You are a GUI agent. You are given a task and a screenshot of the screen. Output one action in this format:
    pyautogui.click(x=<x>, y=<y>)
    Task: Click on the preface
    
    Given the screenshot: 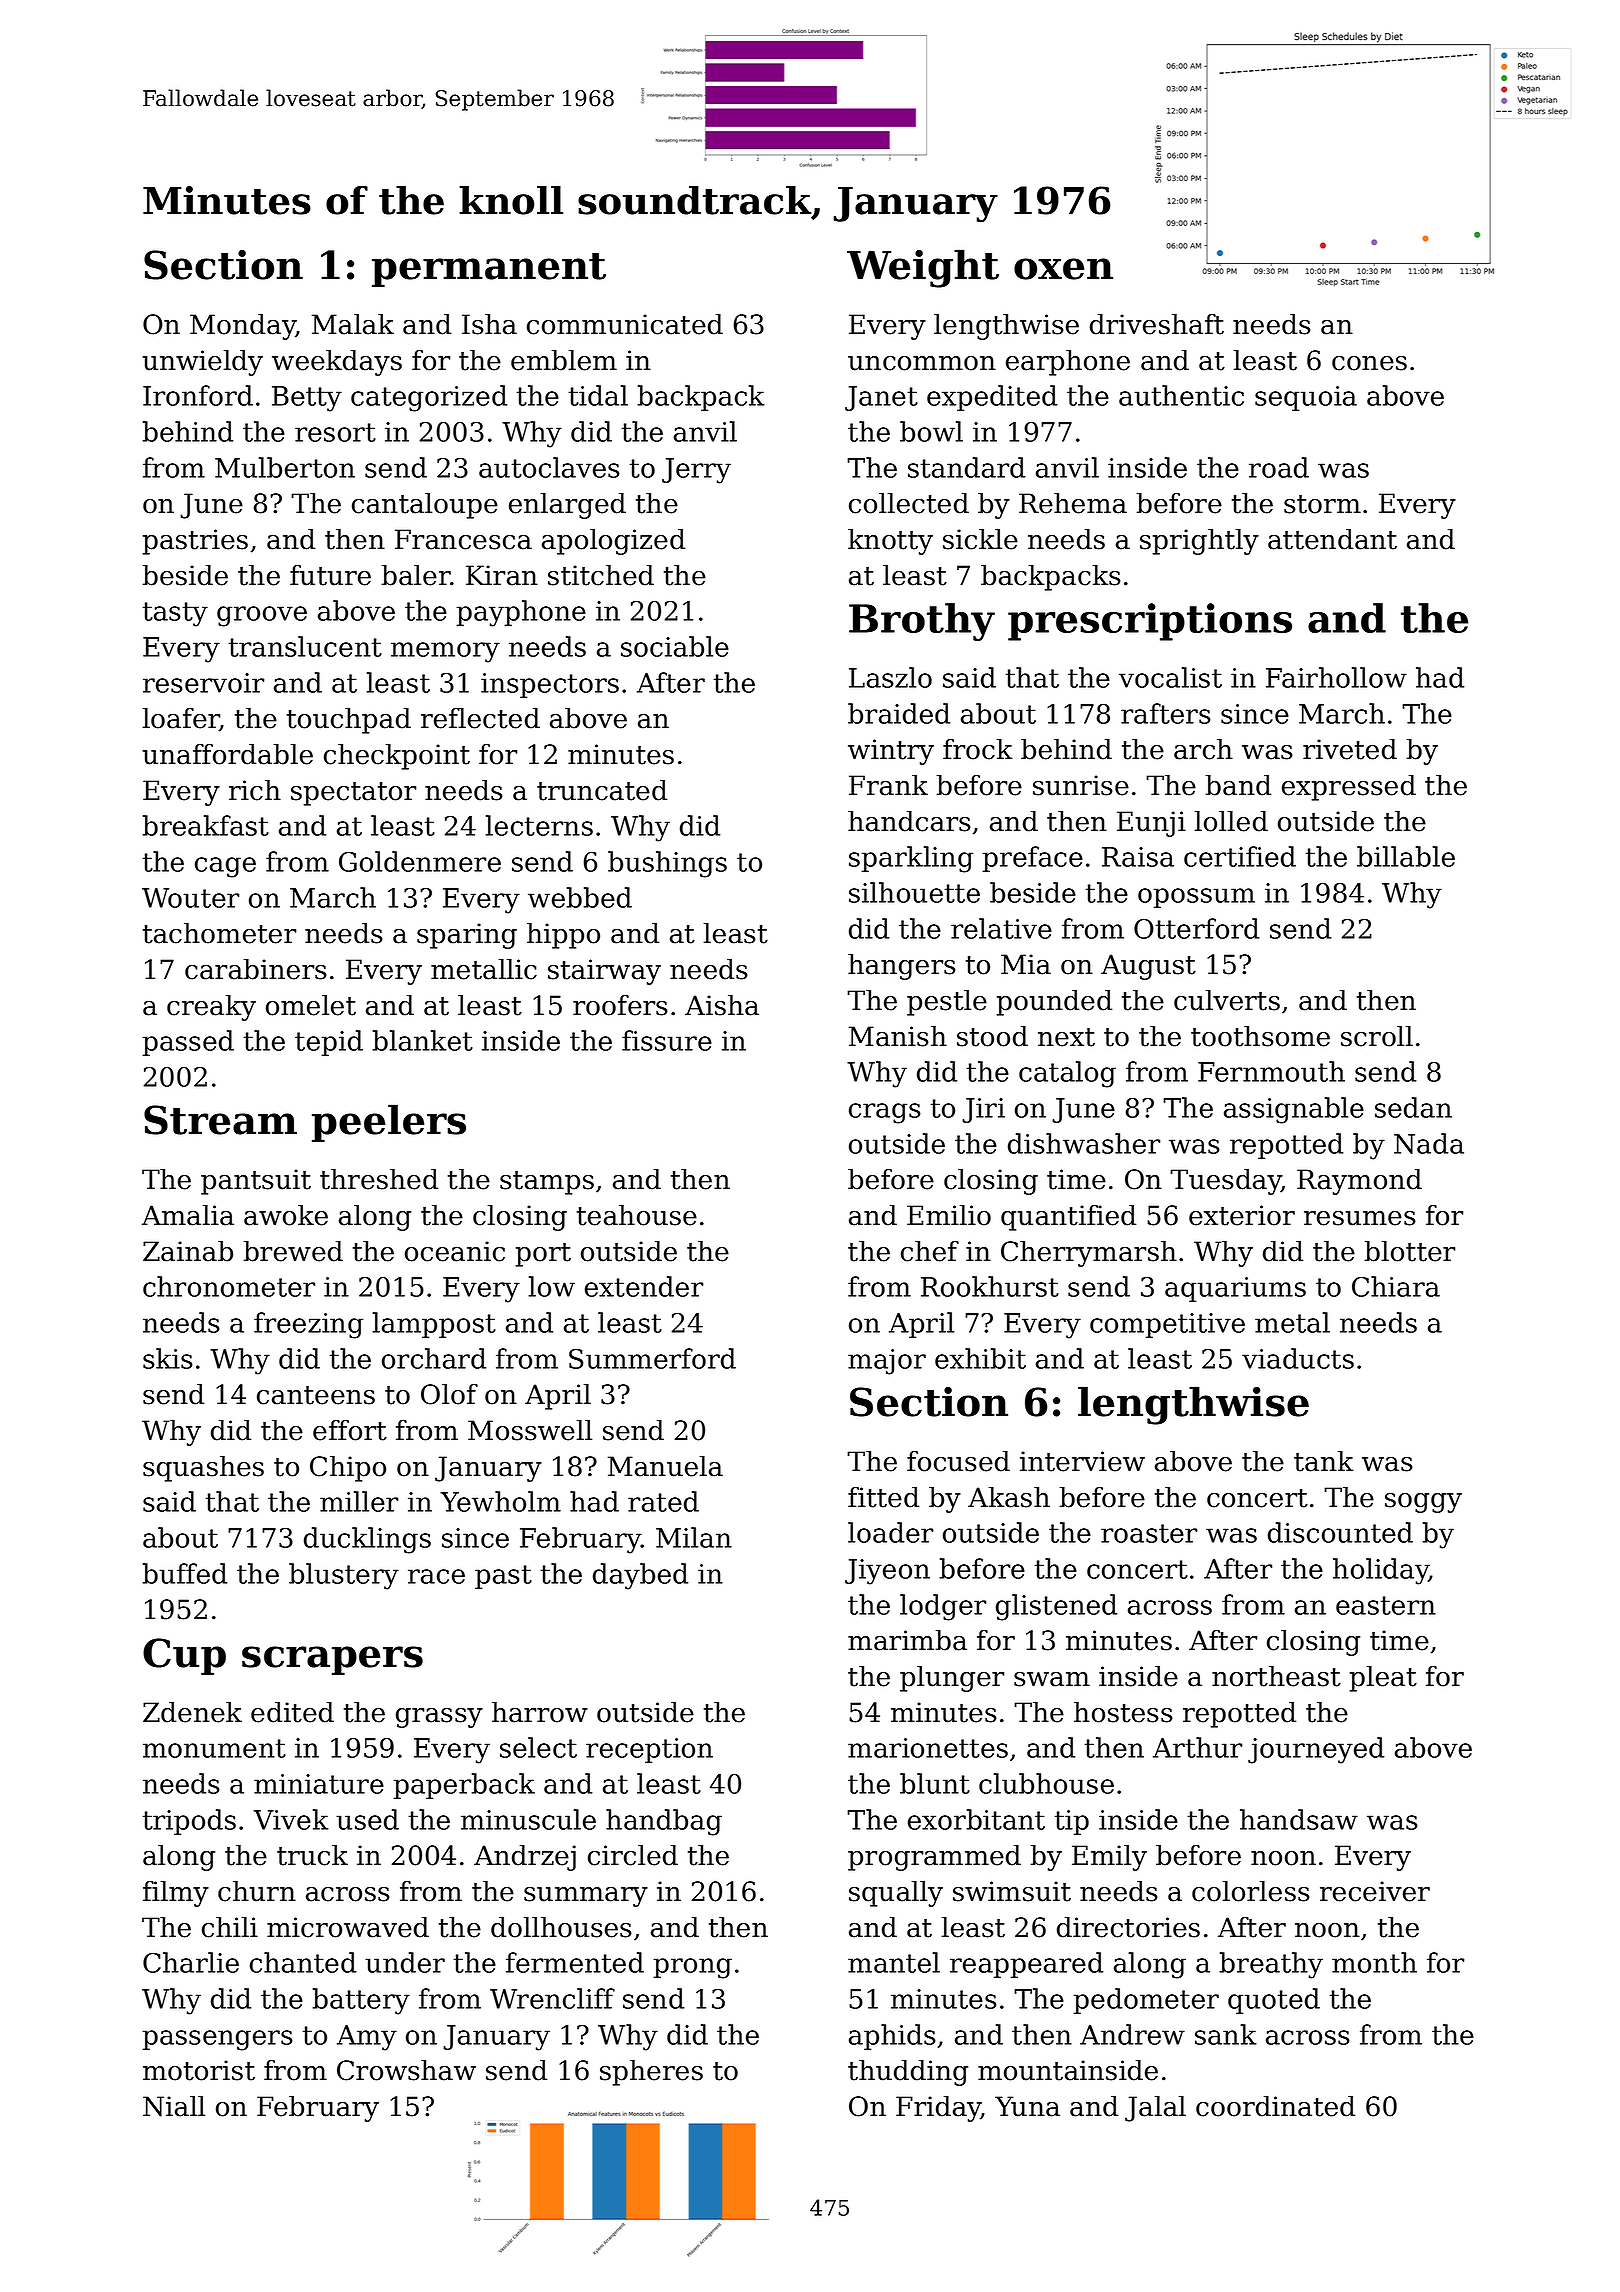 What is the action you would take?
    pyautogui.click(x=1032, y=859)
